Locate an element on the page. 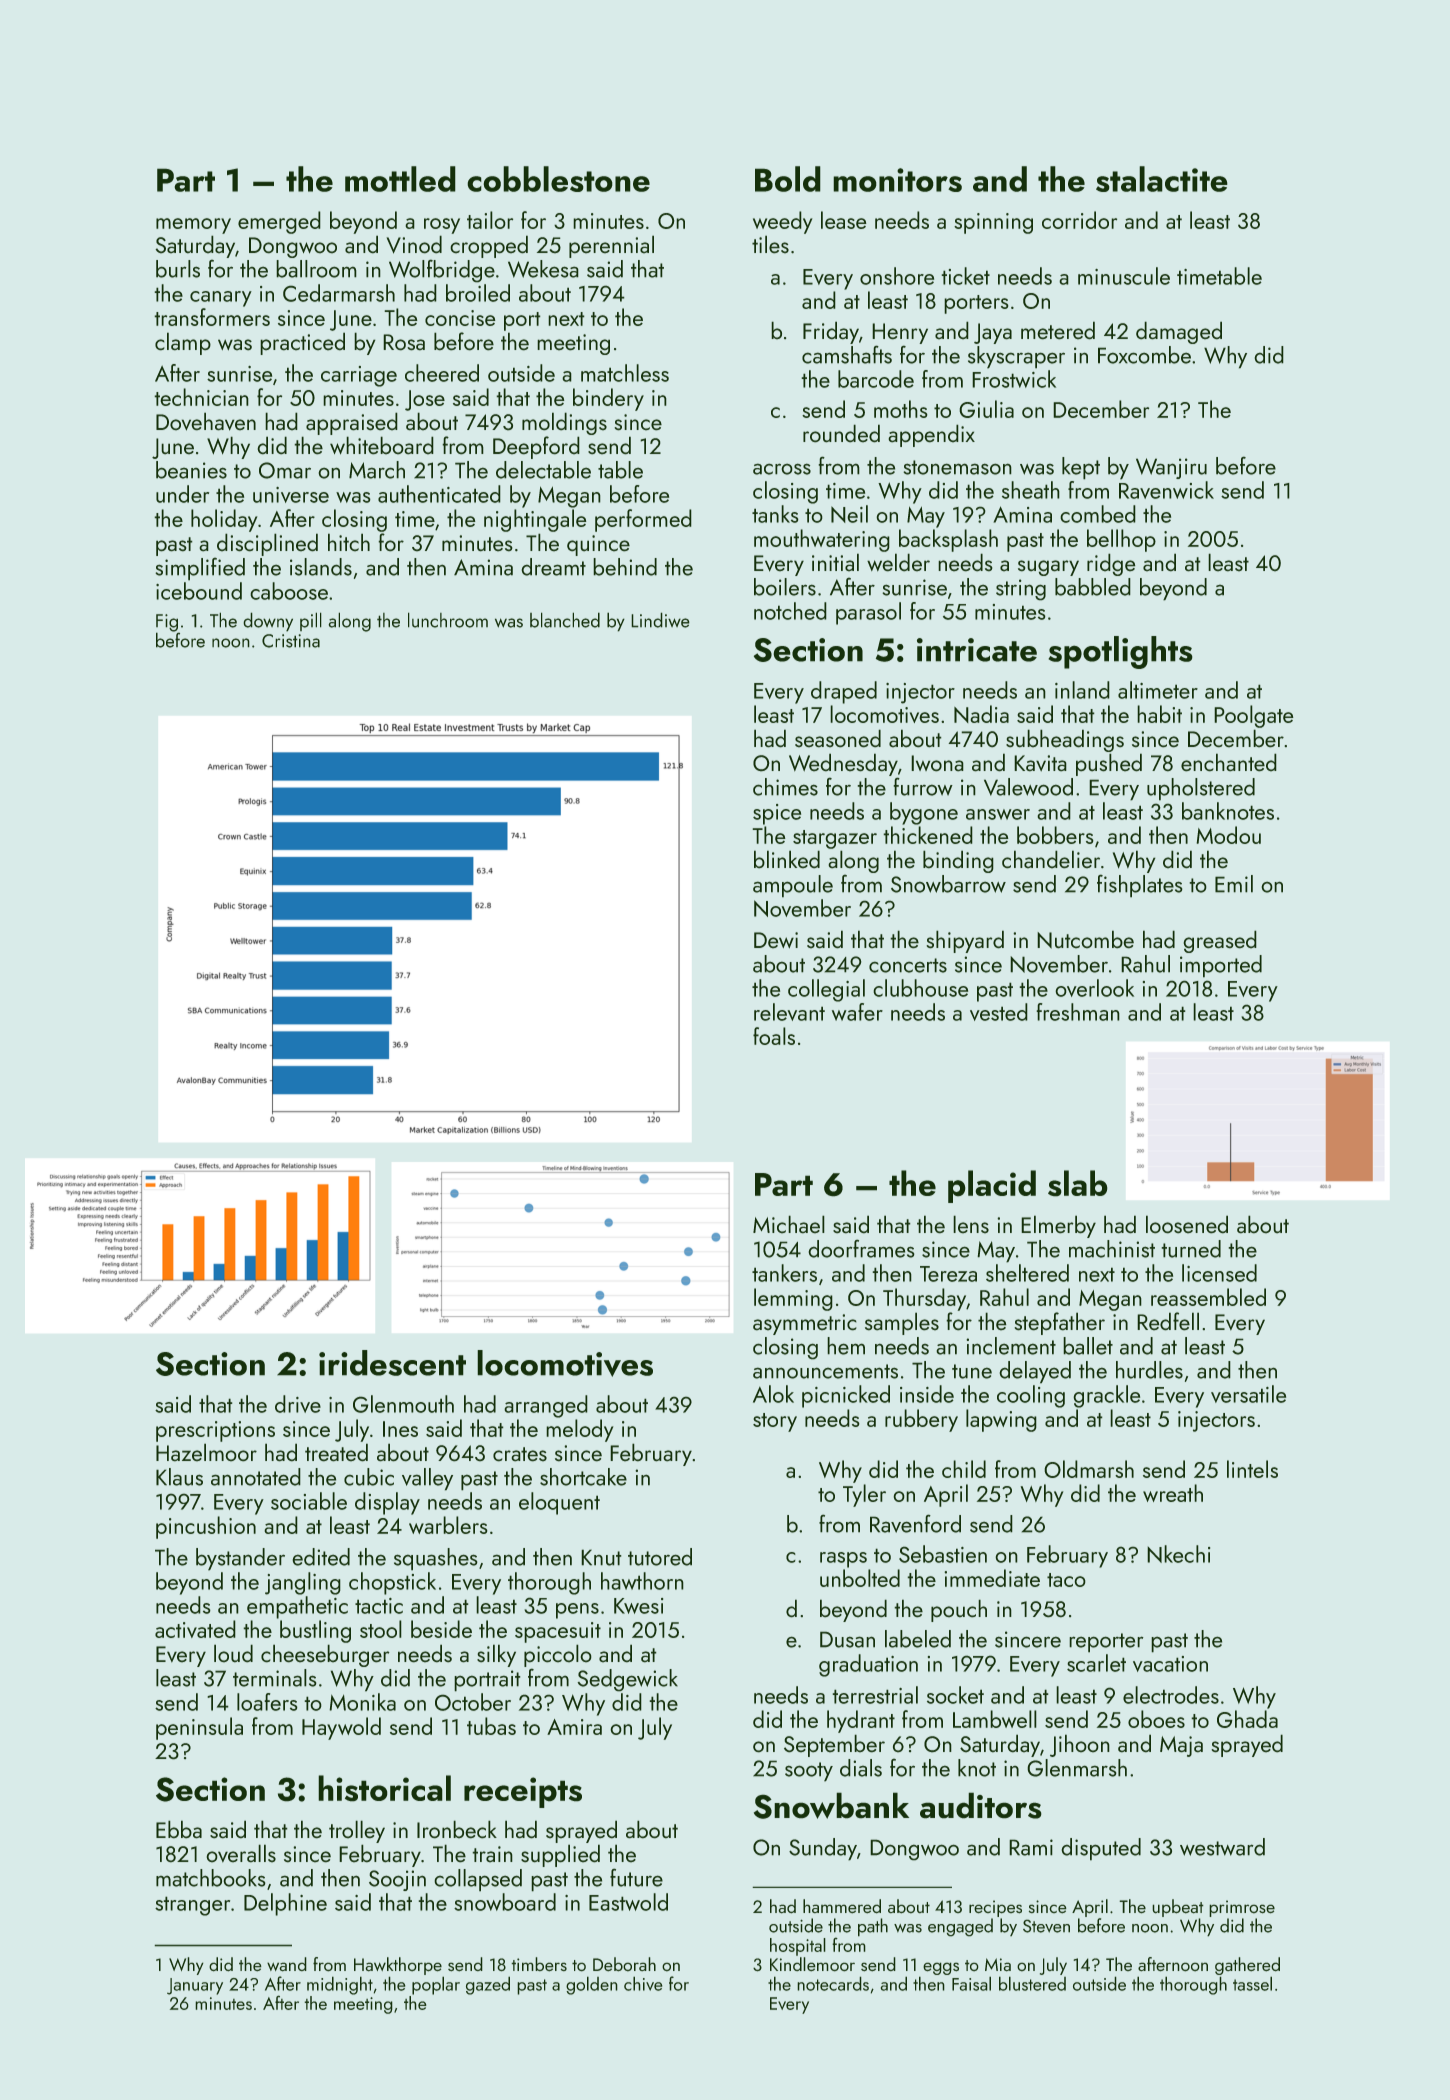 The height and width of the page is (2100, 1450). backsplash is located at coordinates (948, 540).
